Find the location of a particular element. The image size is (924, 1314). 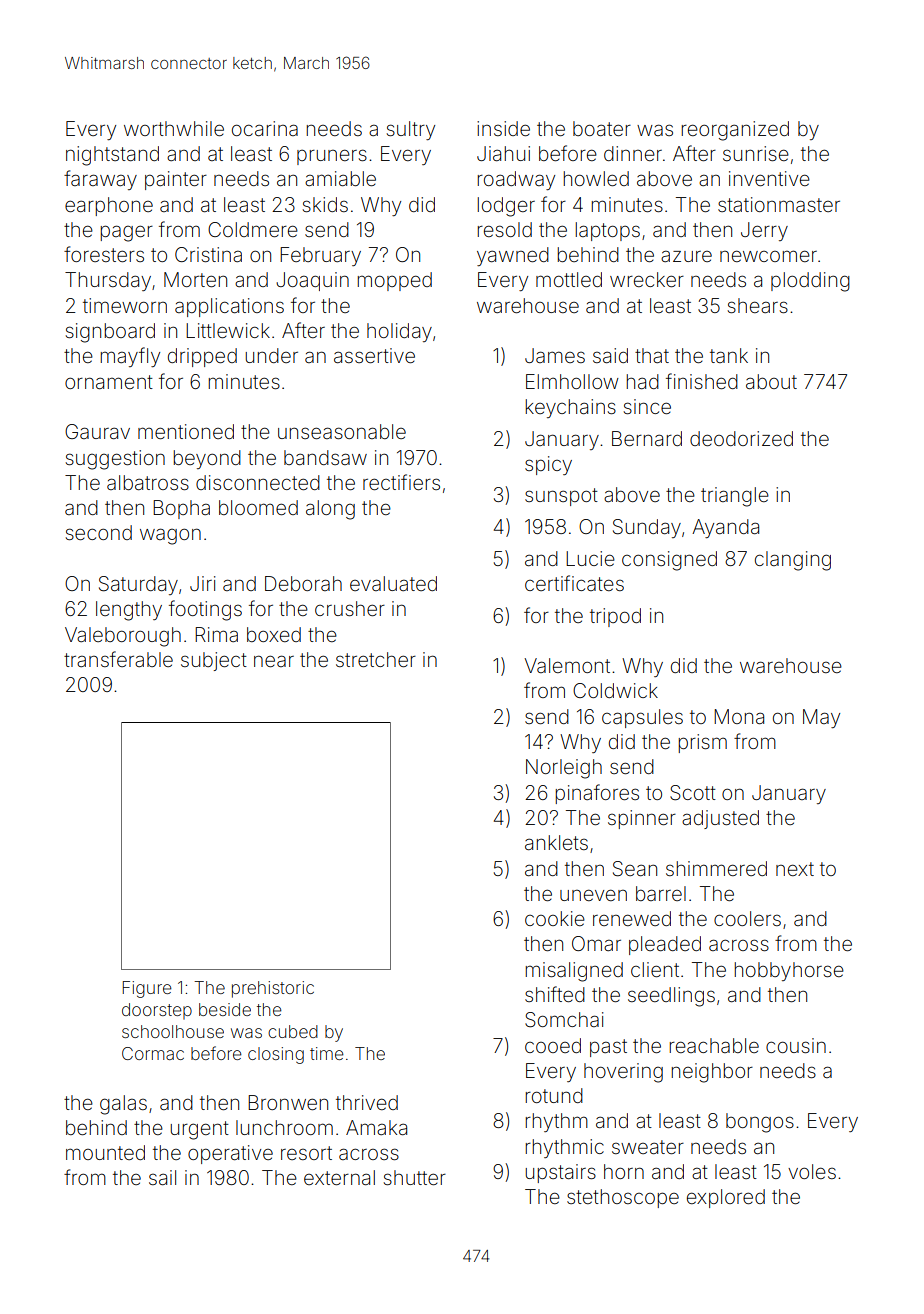

Cristina is located at coordinates (208, 254).
